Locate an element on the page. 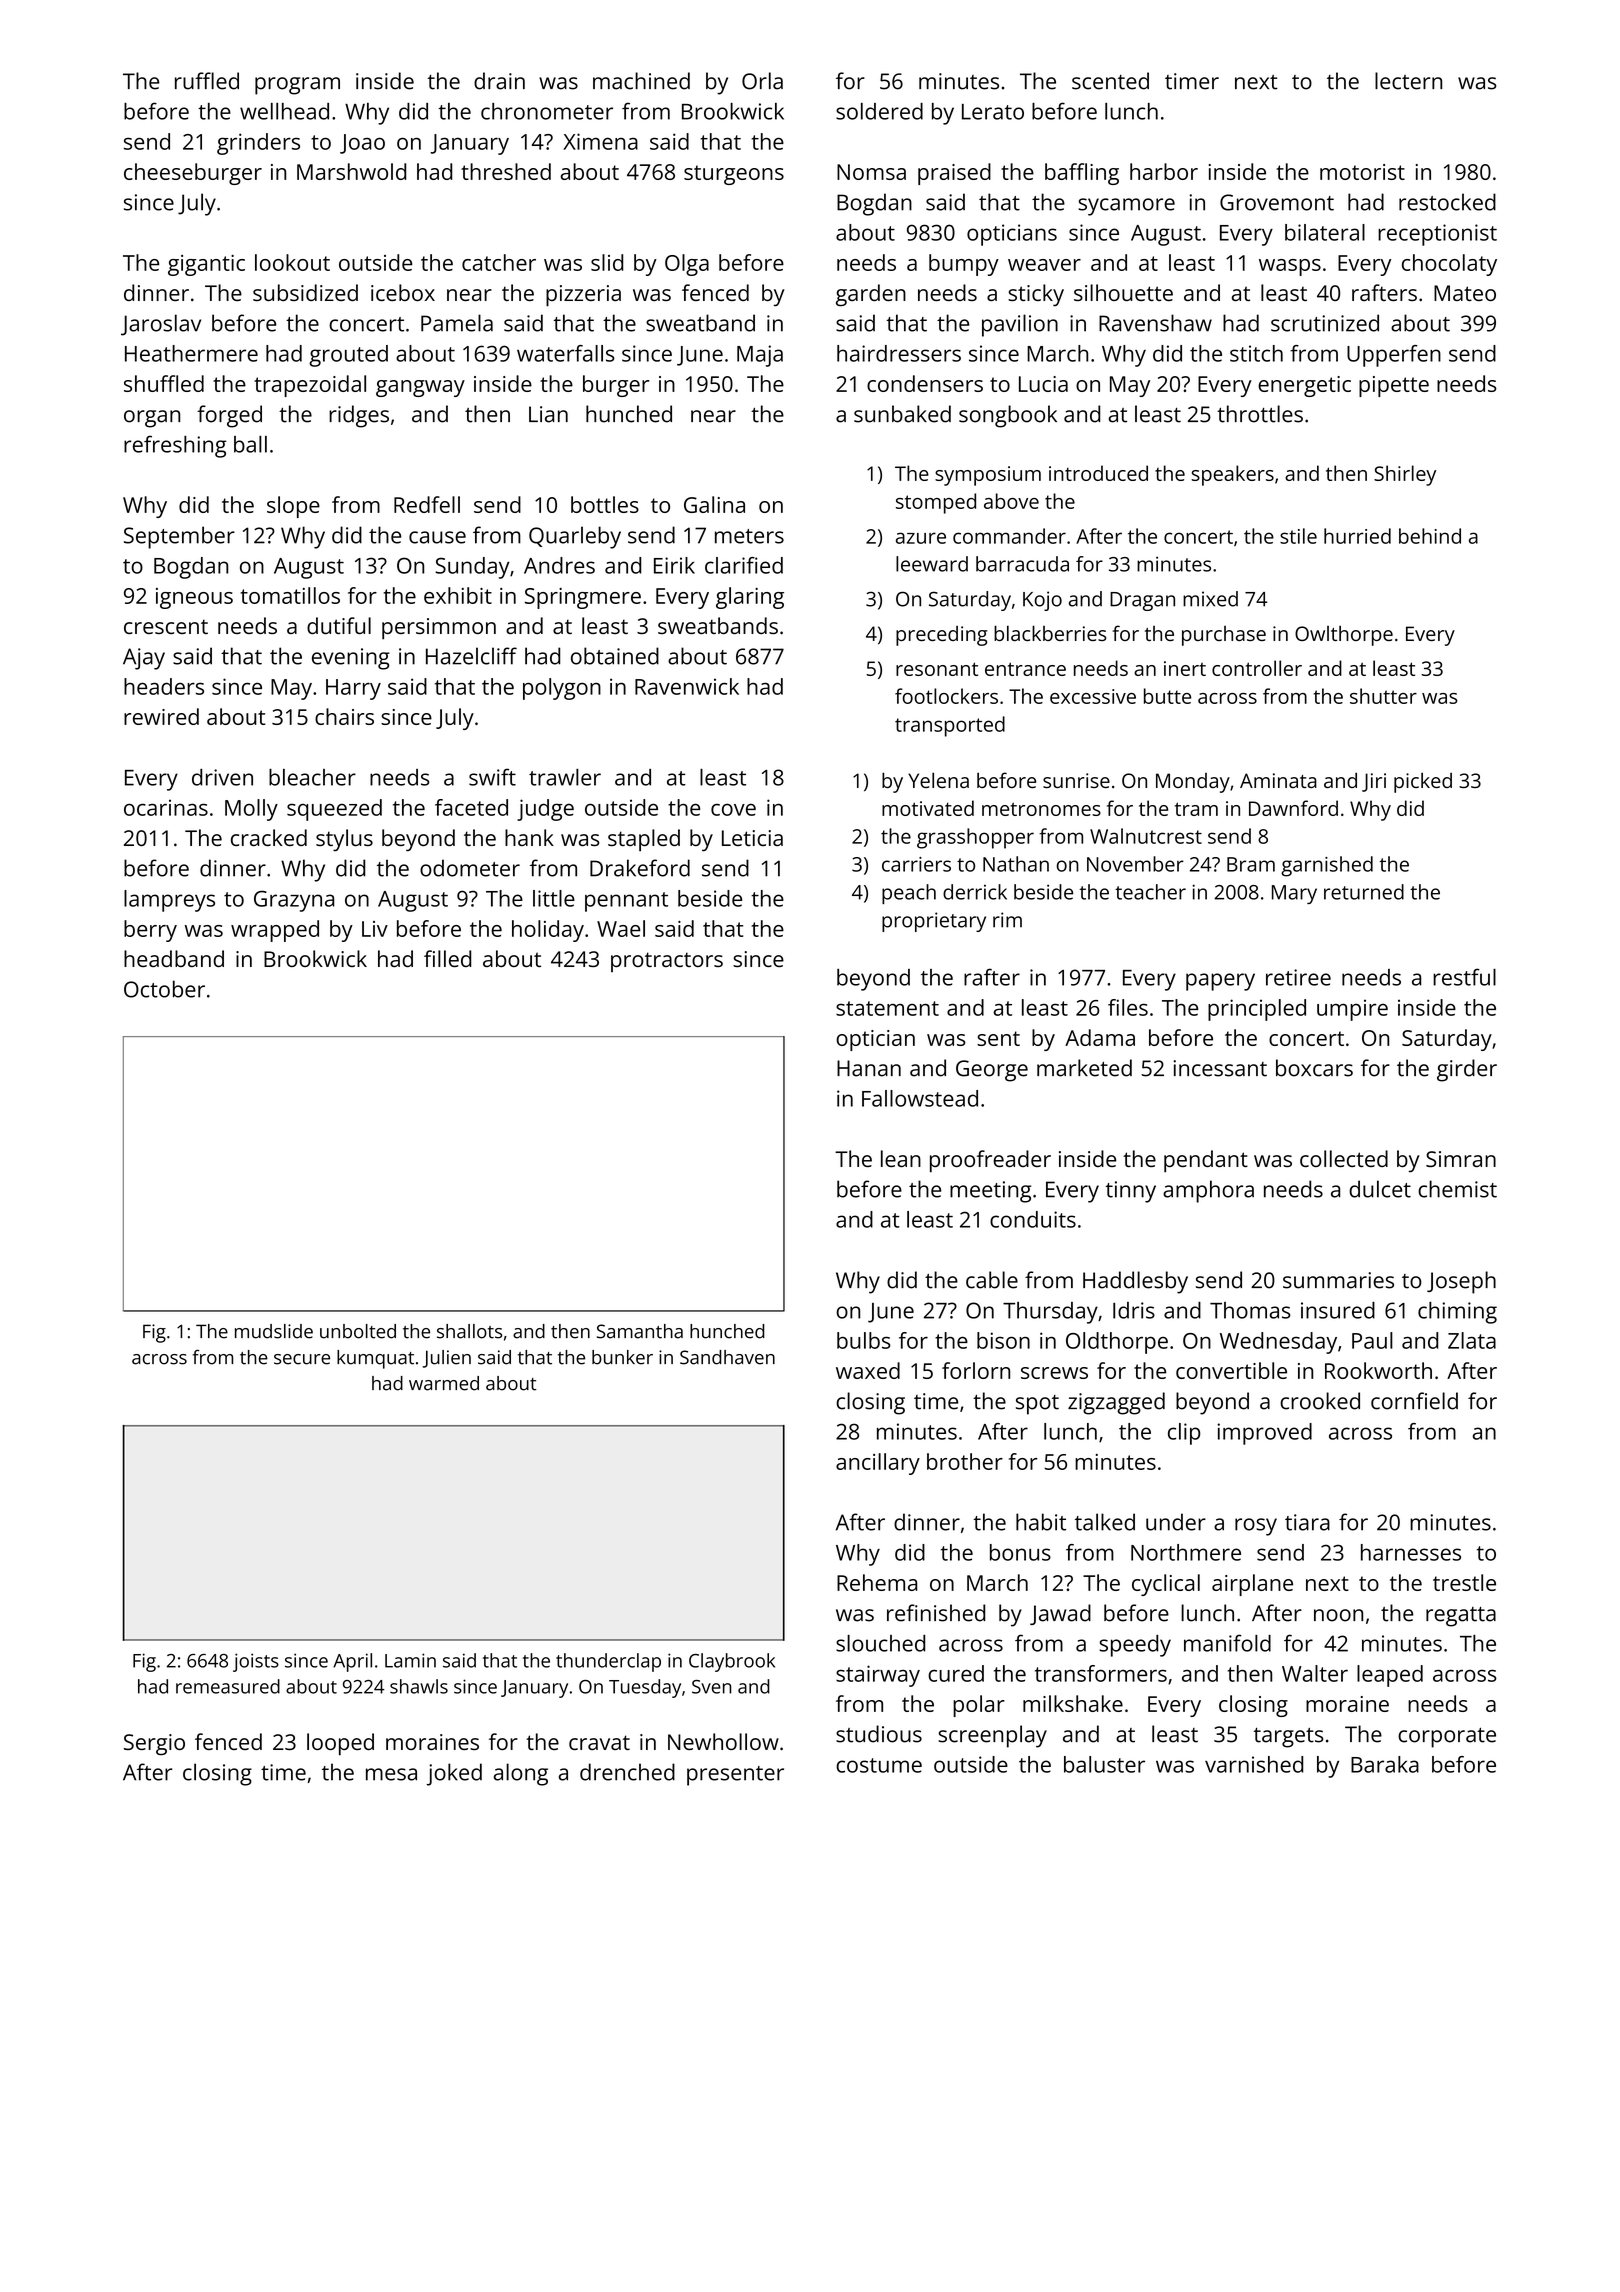 Image resolution: width=1620 pixels, height=2292 pixels. ancillary is located at coordinates (878, 1464).
